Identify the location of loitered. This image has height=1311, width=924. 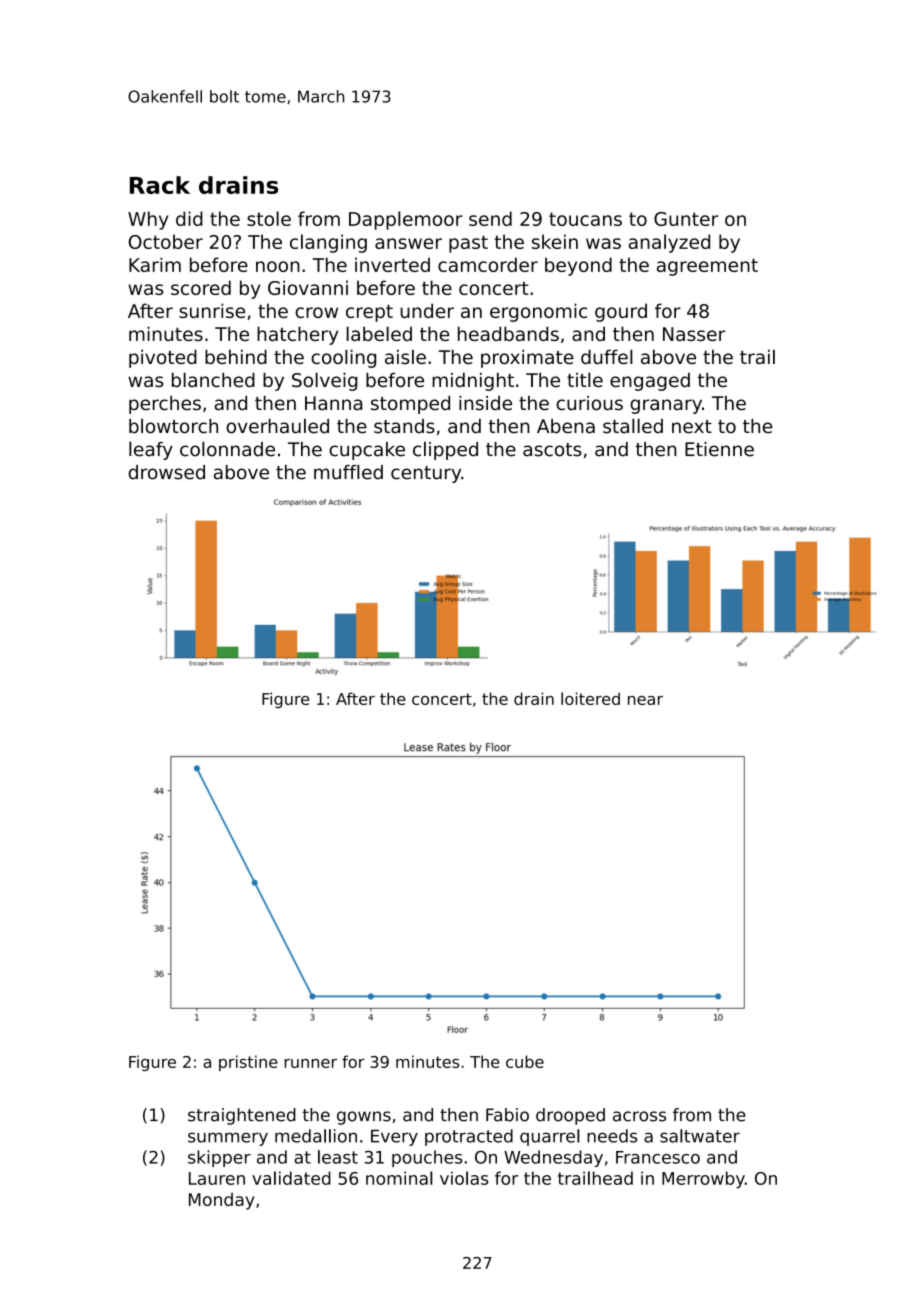
(590, 698).
